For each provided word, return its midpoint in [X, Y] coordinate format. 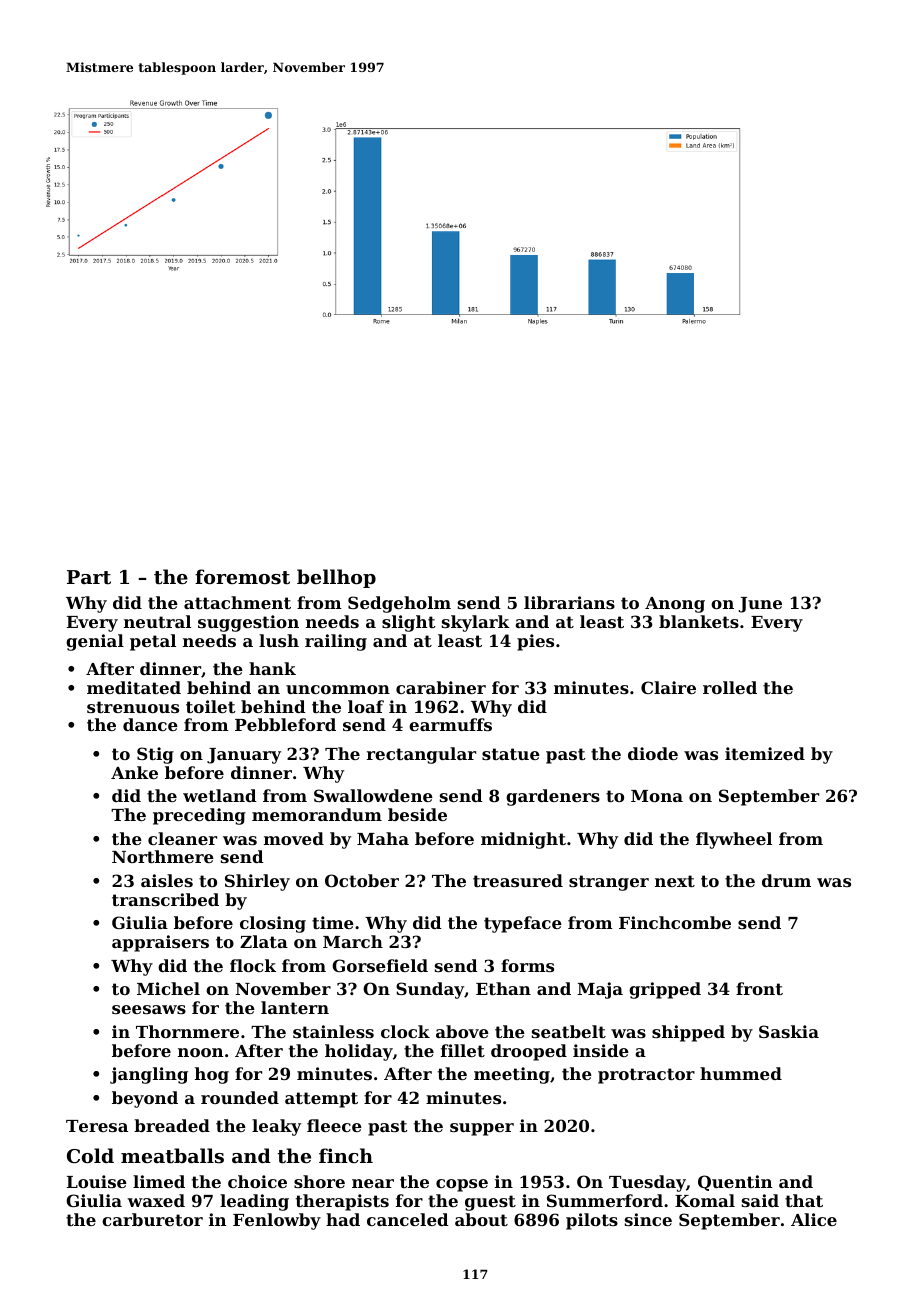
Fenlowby [277, 1221]
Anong [675, 605]
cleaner [182, 838]
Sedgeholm [399, 604]
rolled [730, 687]
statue [511, 754]
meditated [134, 687]
